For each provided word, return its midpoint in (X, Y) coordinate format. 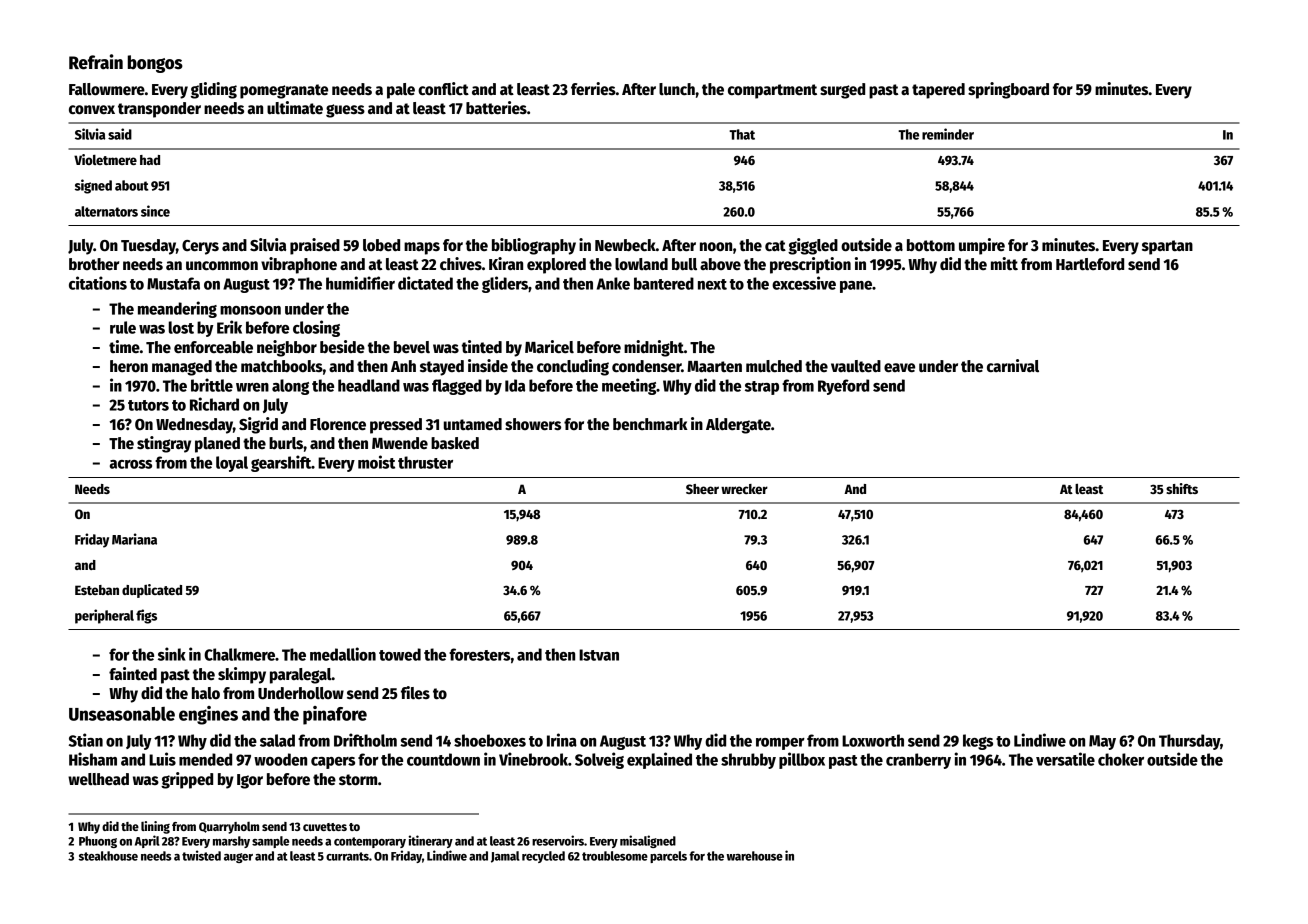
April (147, 841)
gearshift (281, 463)
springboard (1008, 90)
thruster (425, 462)
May (1102, 742)
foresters (479, 654)
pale (401, 91)
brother (94, 264)
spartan (1167, 247)
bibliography (534, 246)
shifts (1182, 488)
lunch (677, 89)
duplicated (152, 591)
